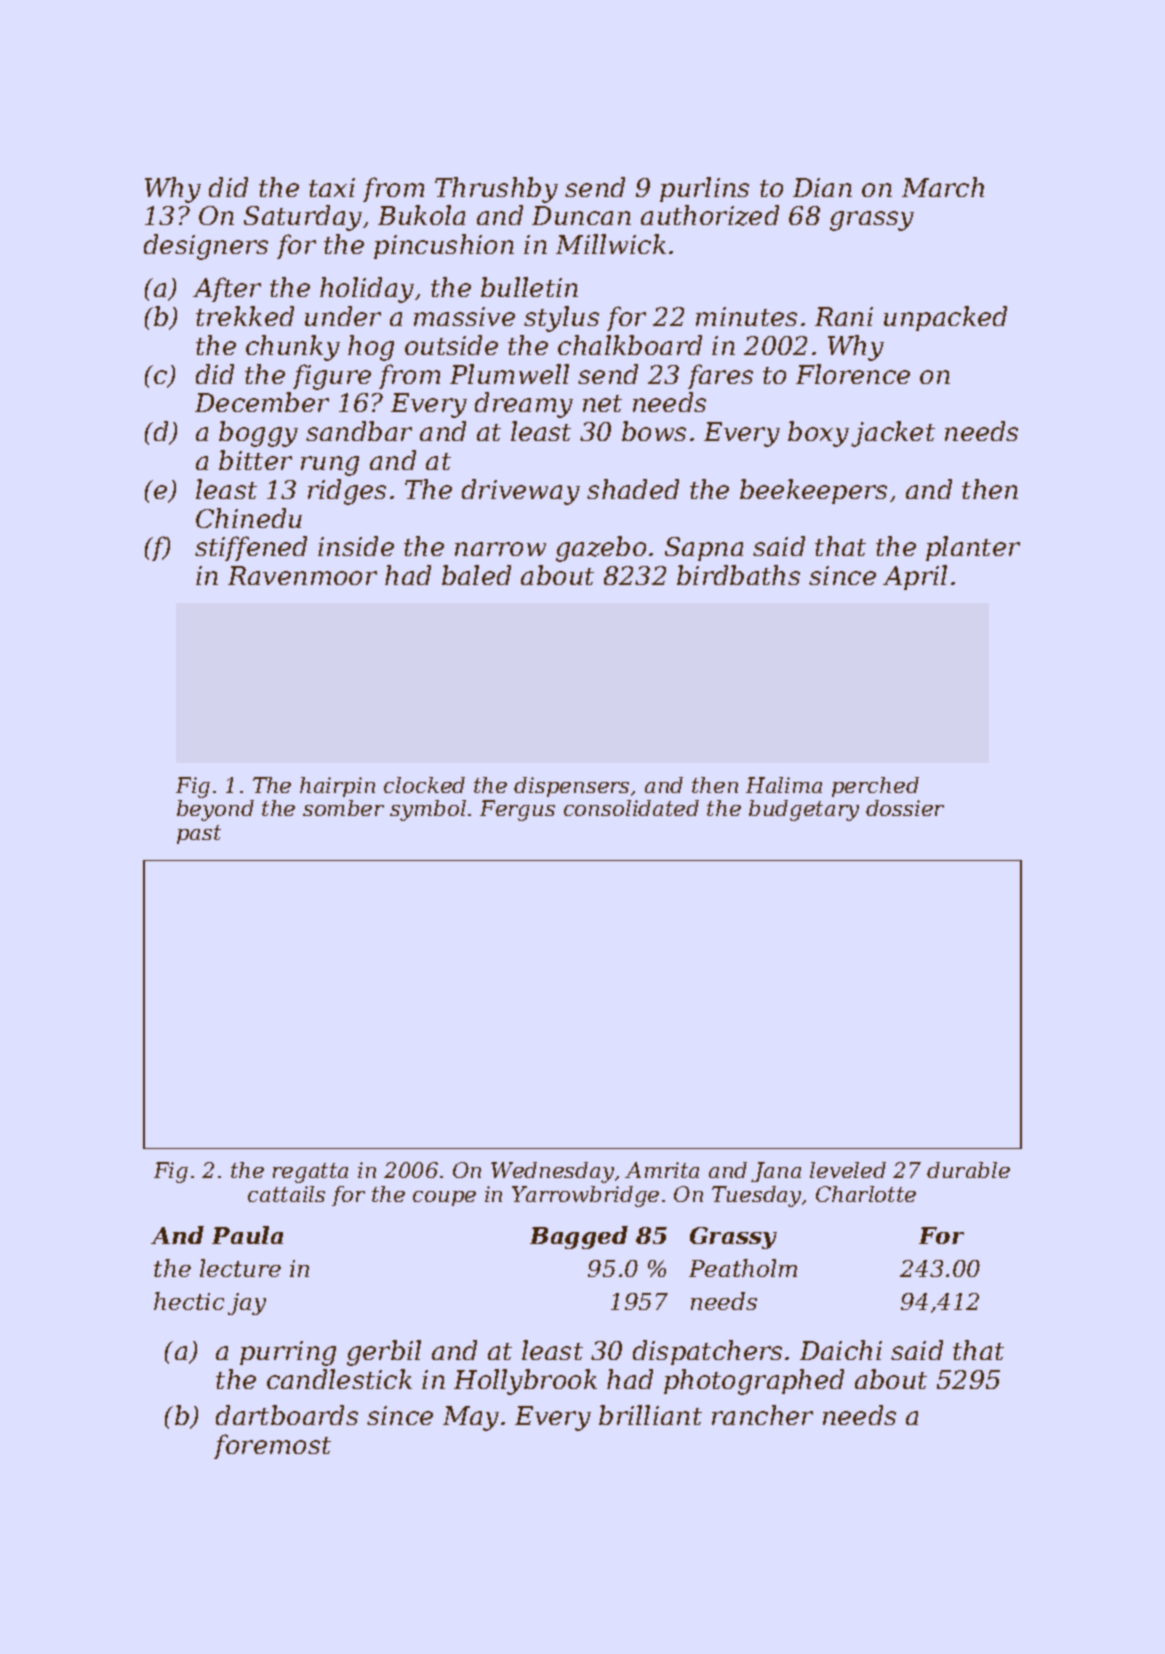 Image resolution: width=1165 pixels, height=1654 pixels. I want to click on Halima, so click(784, 785).
